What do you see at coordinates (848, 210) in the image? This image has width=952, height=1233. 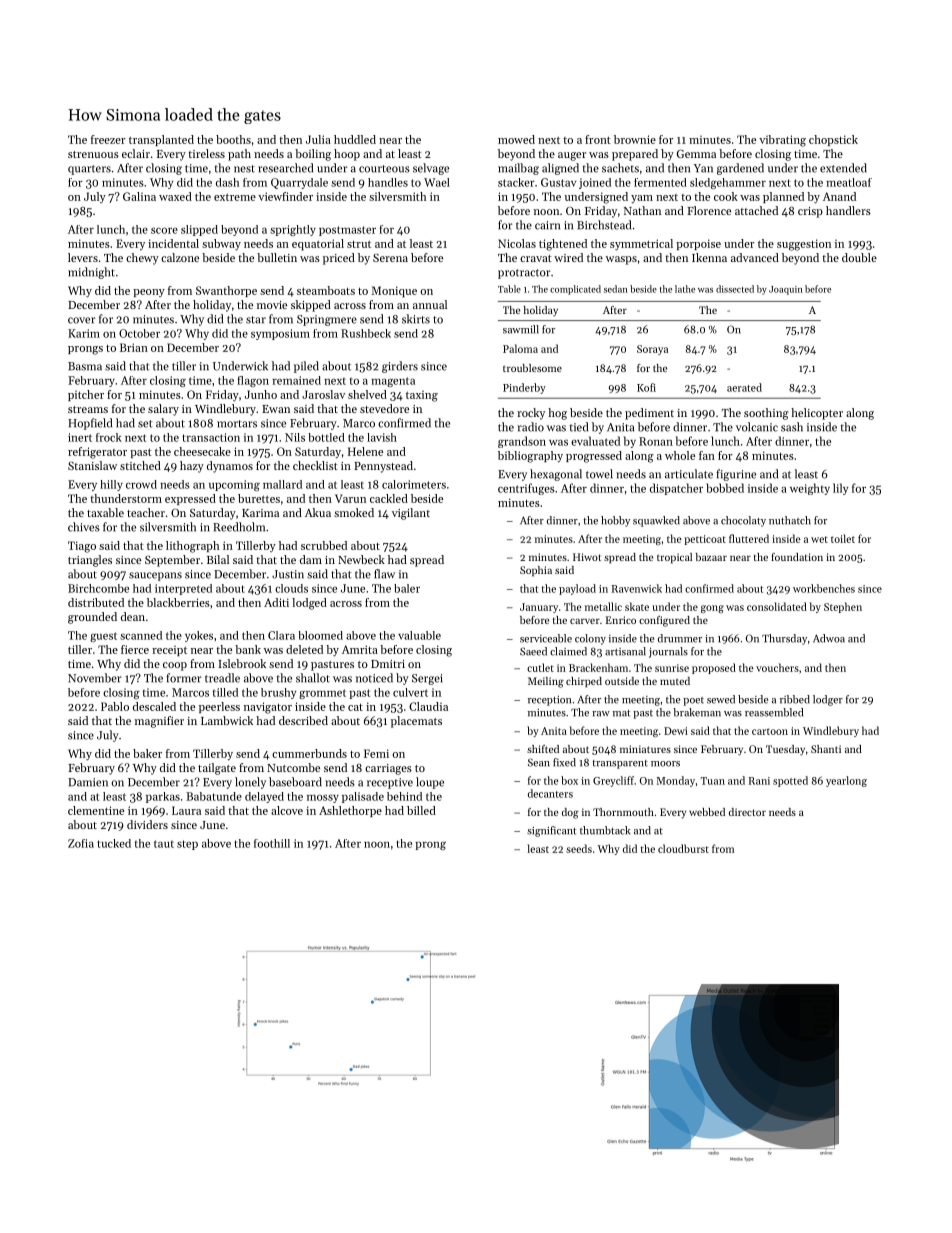 I see `handlers` at bounding box center [848, 210].
